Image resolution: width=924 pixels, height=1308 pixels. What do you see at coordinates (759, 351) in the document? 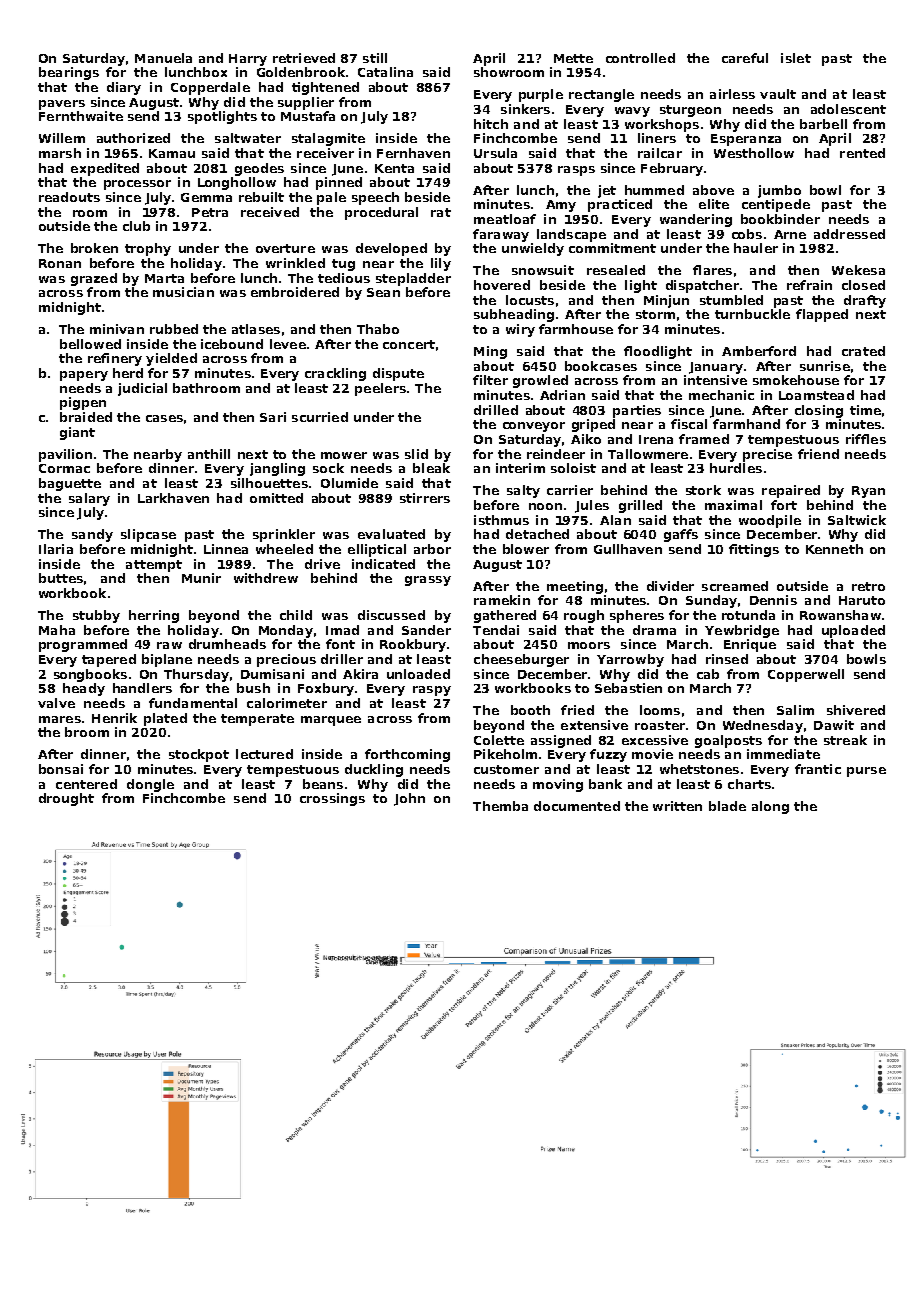
I see `Amberford` at bounding box center [759, 351].
